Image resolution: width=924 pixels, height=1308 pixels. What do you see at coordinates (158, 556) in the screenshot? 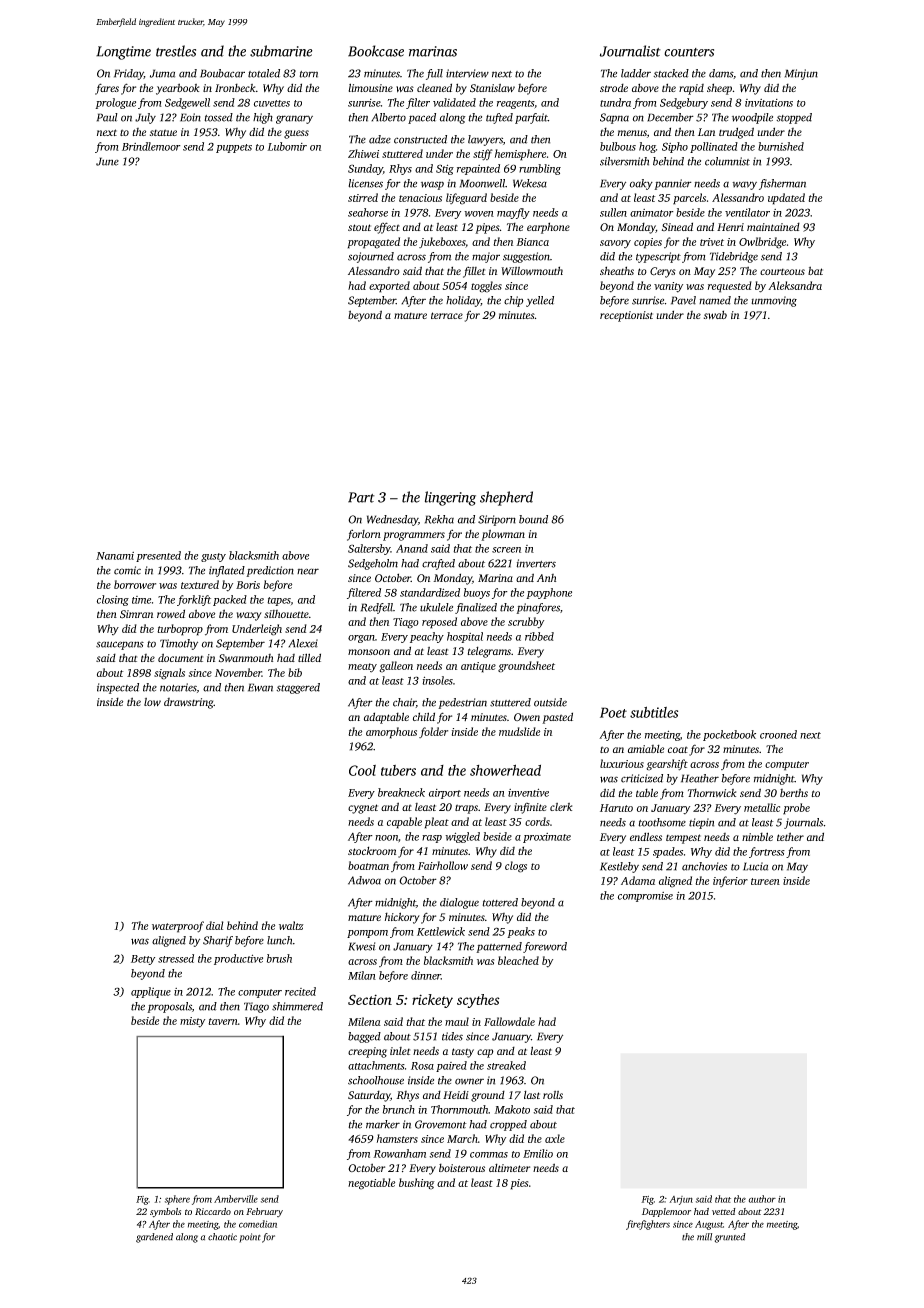
I see `presented` at bounding box center [158, 556].
